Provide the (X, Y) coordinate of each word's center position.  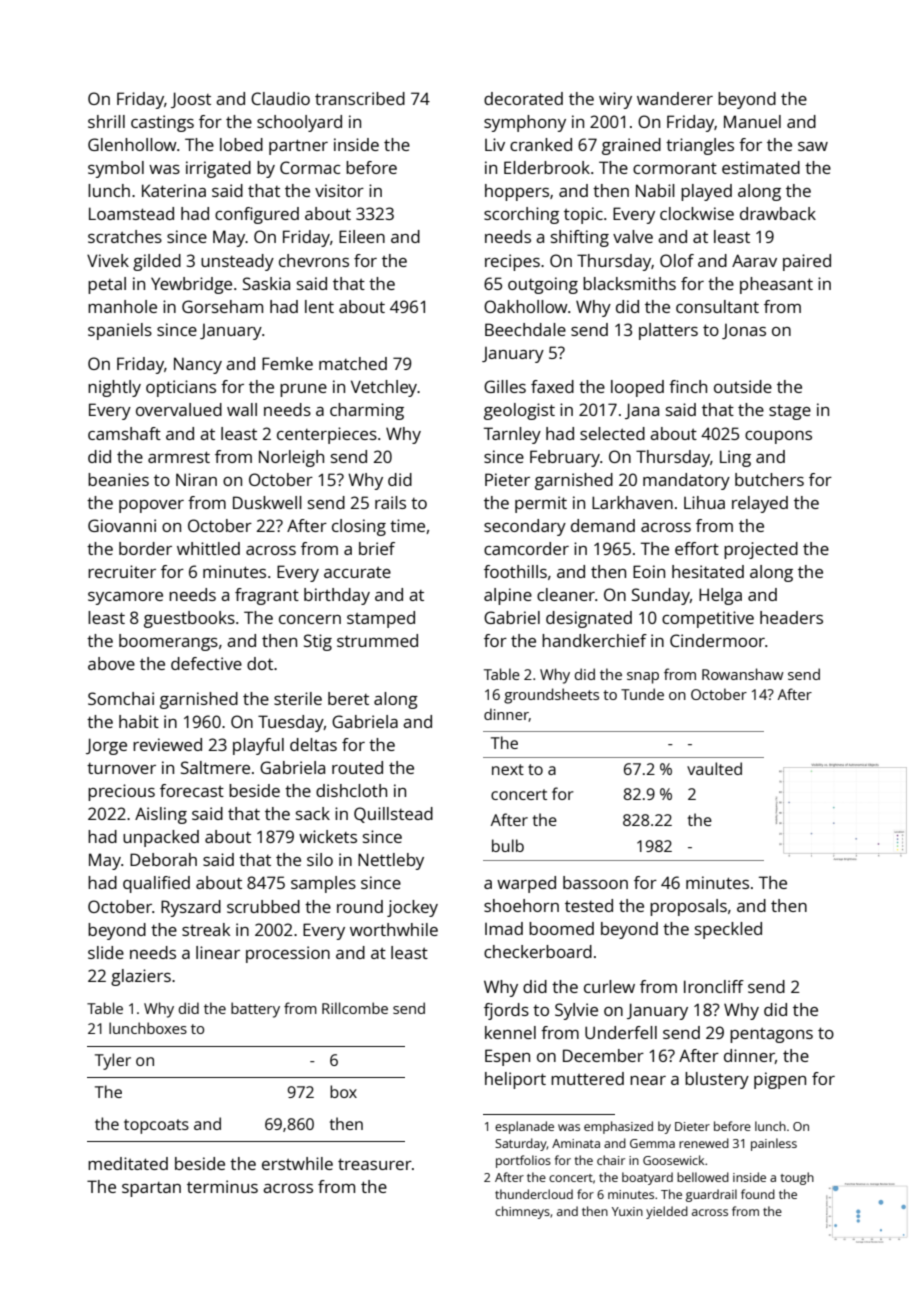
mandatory (686, 481)
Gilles (505, 386)
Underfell (621, 1032)
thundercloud (534, 1194)
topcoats (156, 1126)
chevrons (314, 260)
